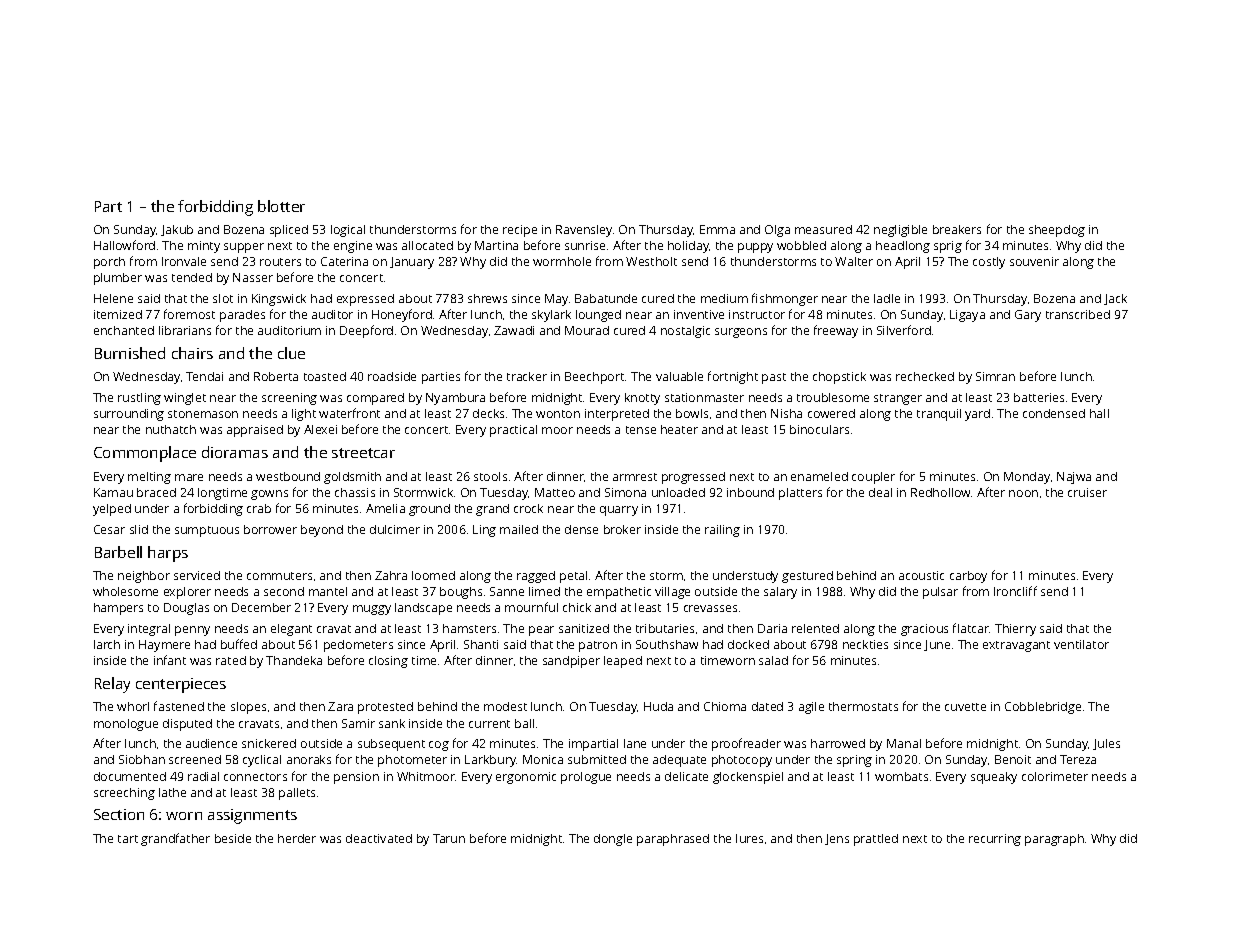 The height and width of the screenshot is (952, 1233). What do you see at coordinates (505, 706) in the screenshot?
I see `modest` at bounding box center [505, 706].
